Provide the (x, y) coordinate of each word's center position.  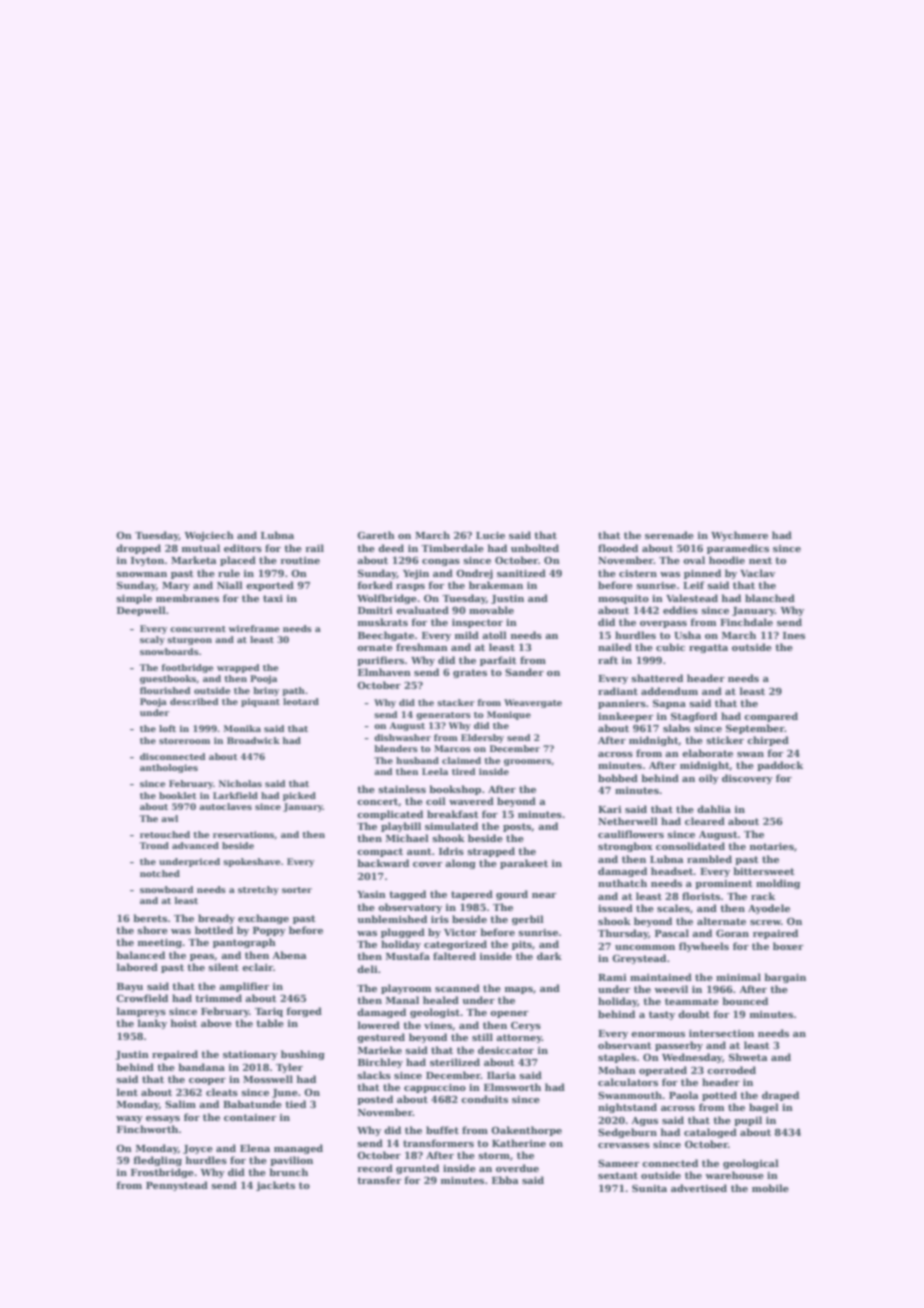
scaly (152, 640)
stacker (456, 702)
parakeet (524, 864)
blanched (770, 598)
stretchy (258, 890)
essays (163, 1119)
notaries (772, 846)
